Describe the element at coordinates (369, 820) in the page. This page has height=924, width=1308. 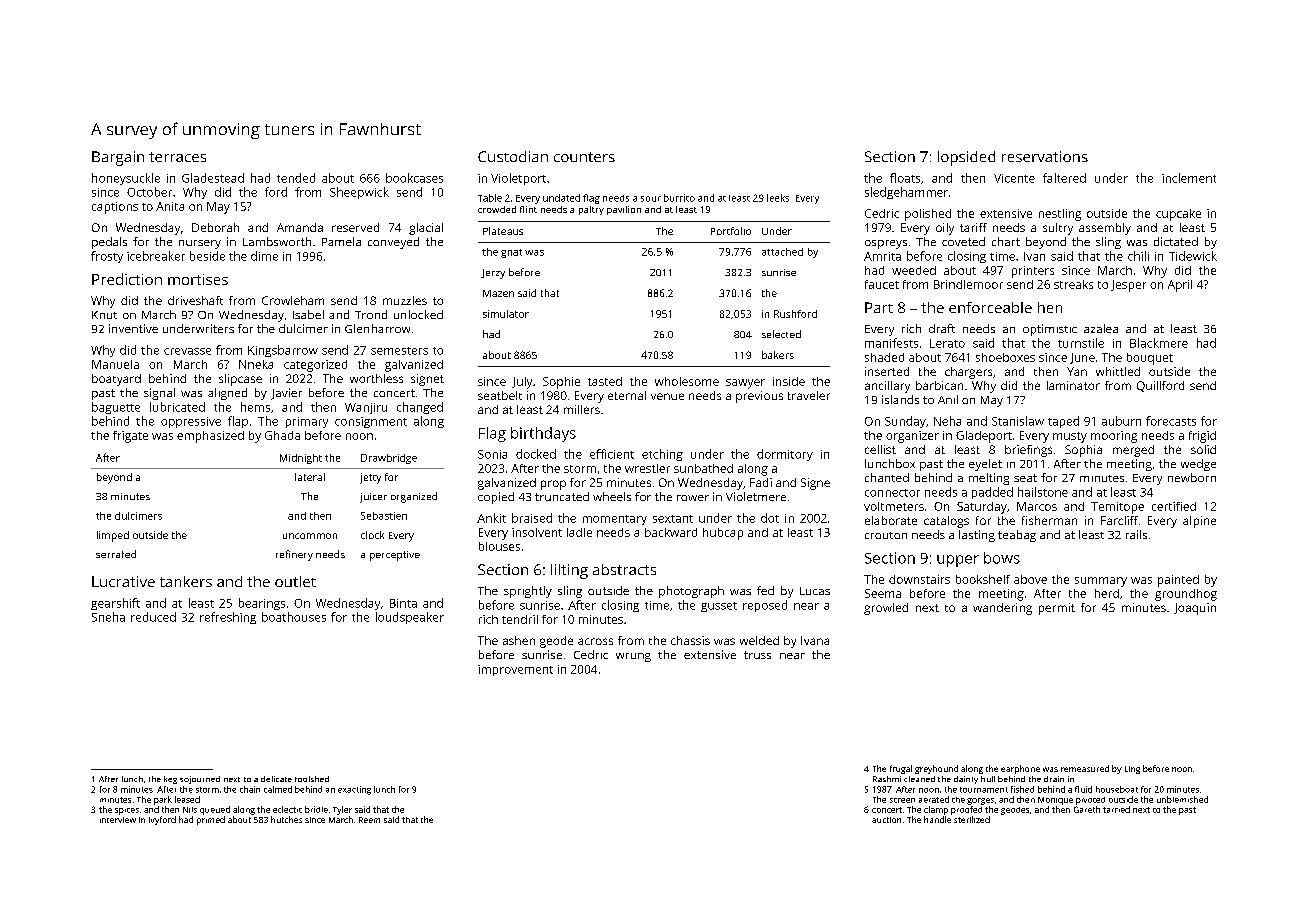
I see `Reem` at that location.
